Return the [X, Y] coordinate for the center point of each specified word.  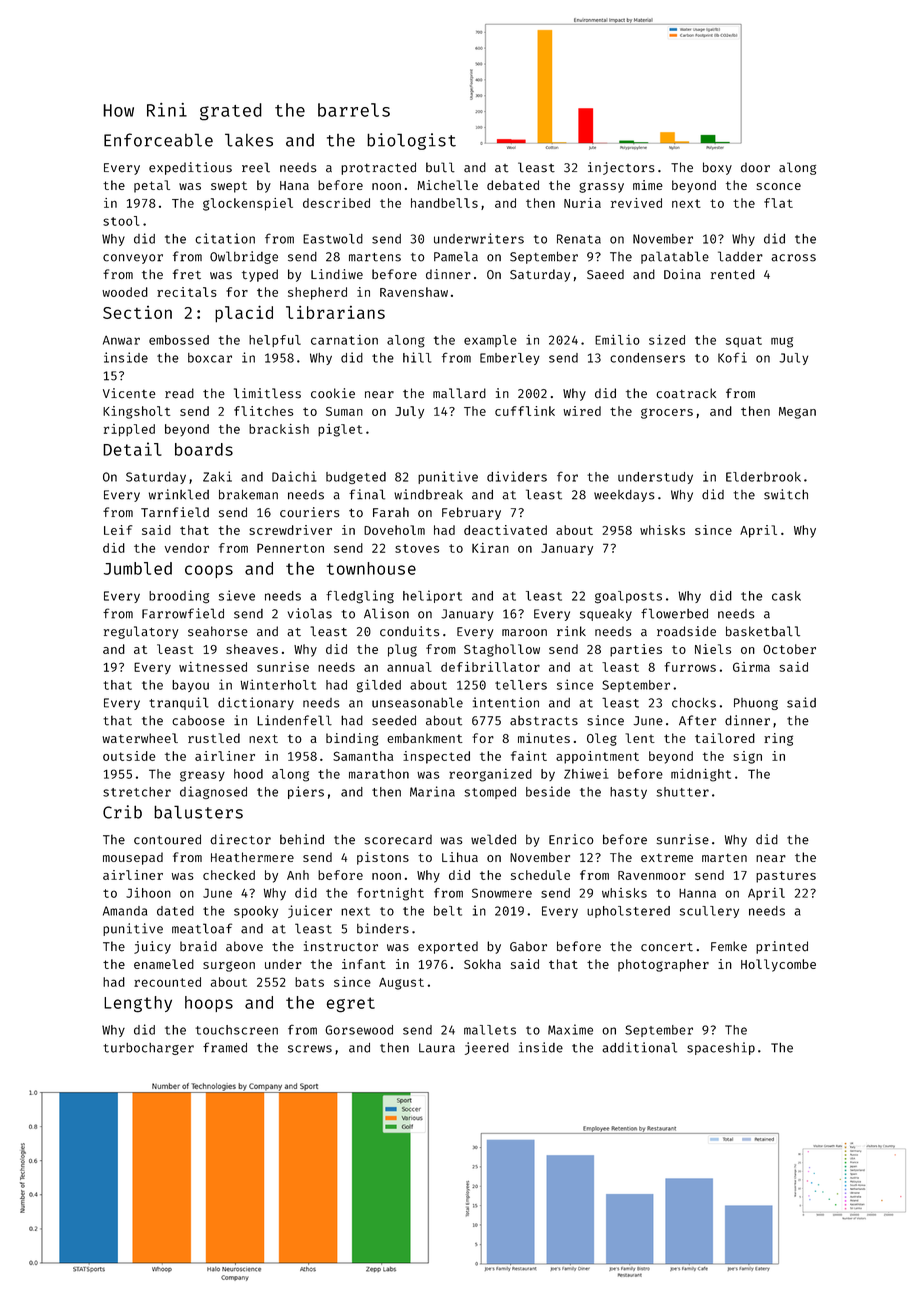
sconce [779, 186]
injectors [621, 168]
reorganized [490, 775]
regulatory [141, 632]
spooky [256, 912]
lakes [249, 140]
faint [529, 756]
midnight [701, 775]
